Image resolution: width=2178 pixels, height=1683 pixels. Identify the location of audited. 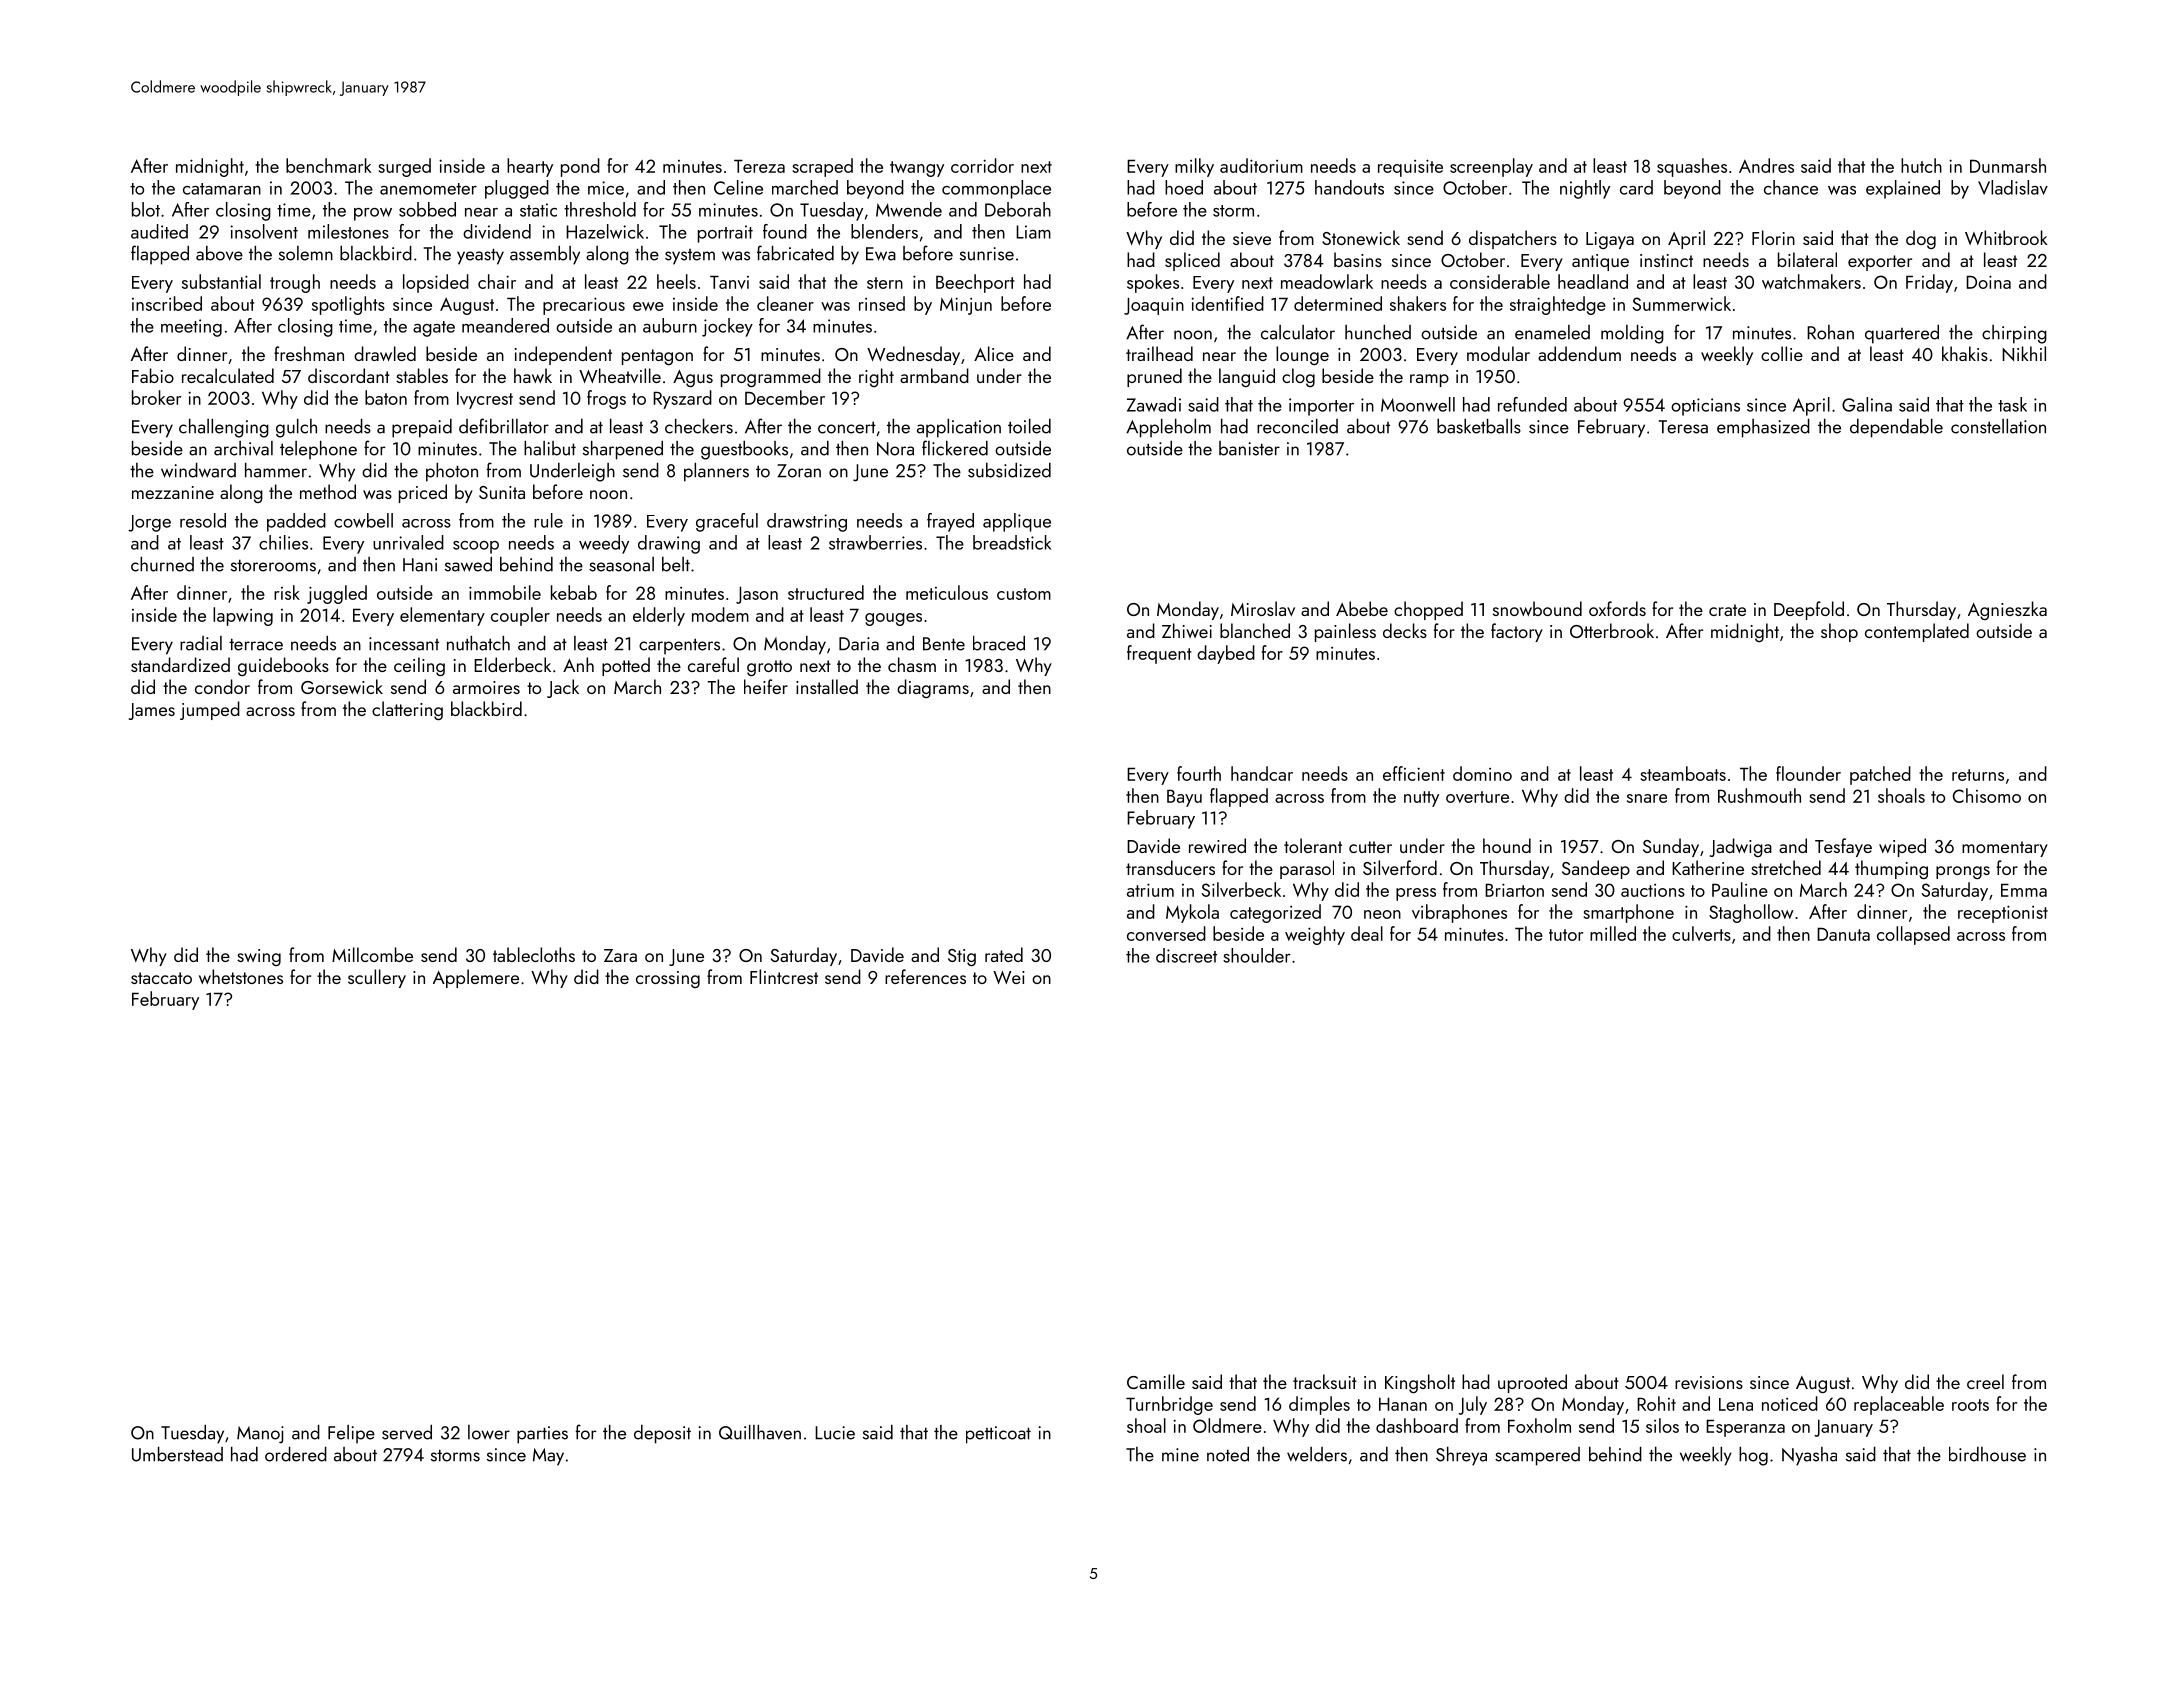
(159, 231).
